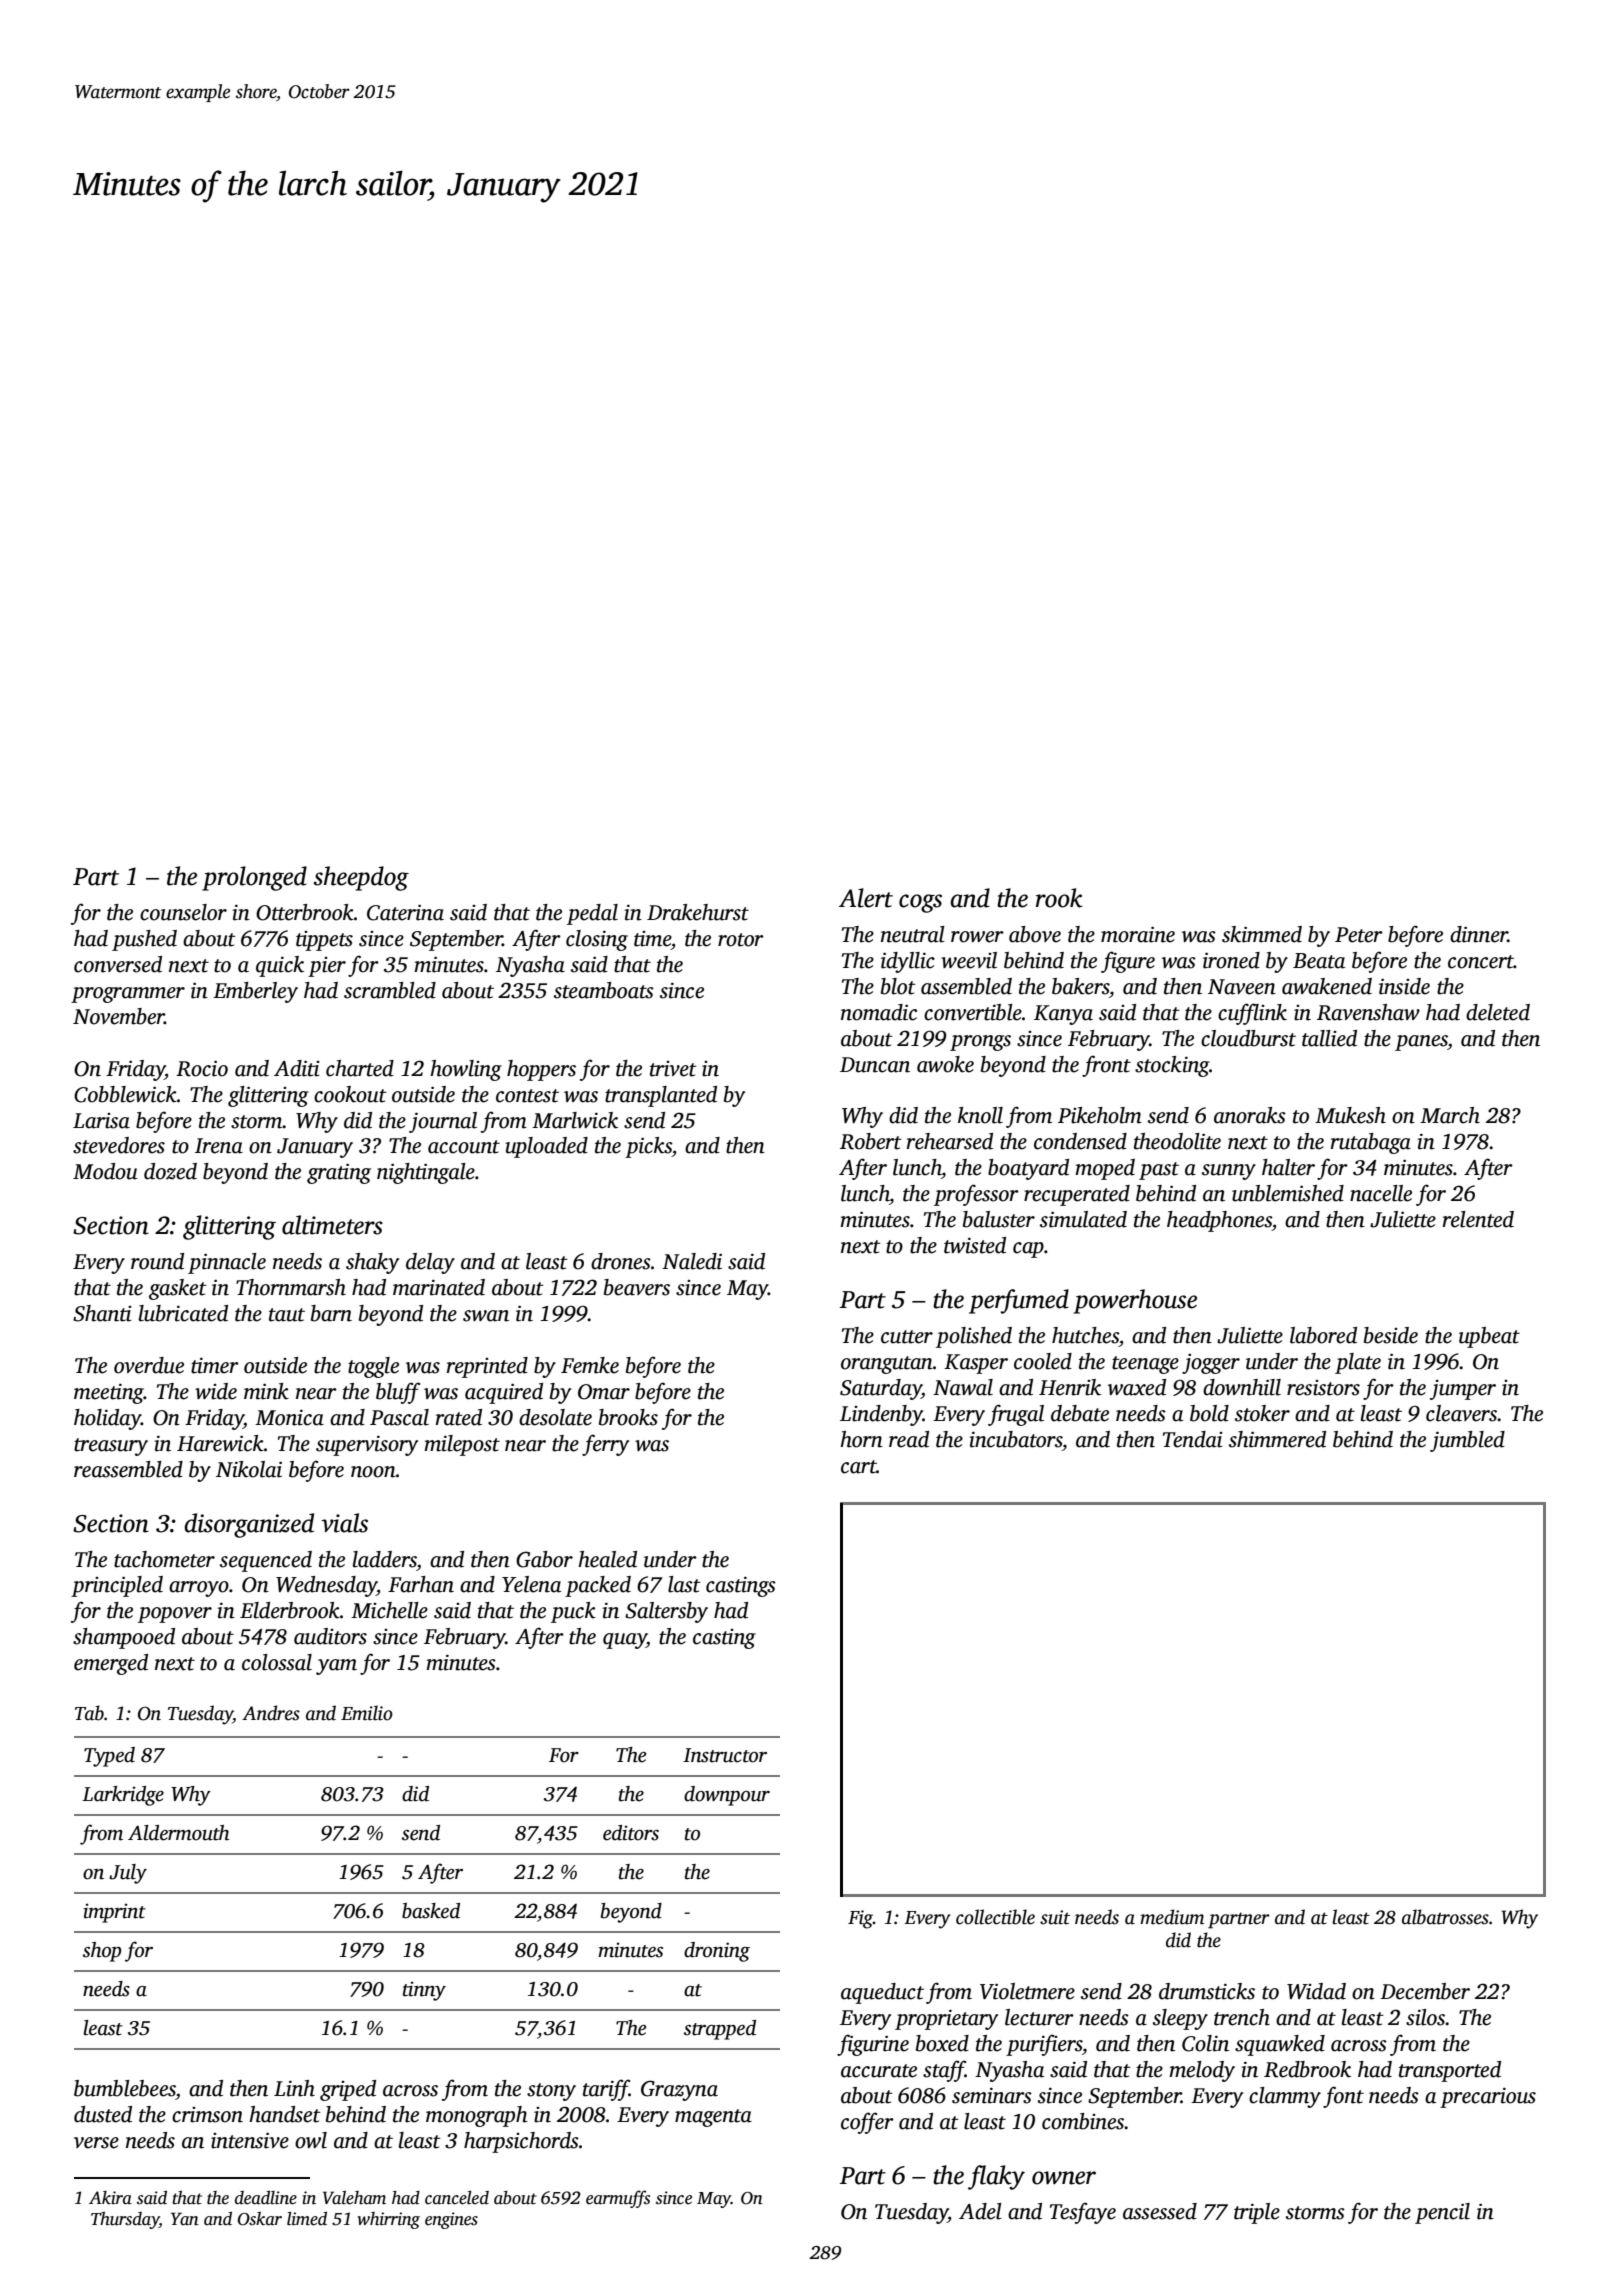 This screenshot has width=1620, height=2292. Describe the element at coordinates (1277, 1439) in the screenshot. I see `shimmered` at that location.
